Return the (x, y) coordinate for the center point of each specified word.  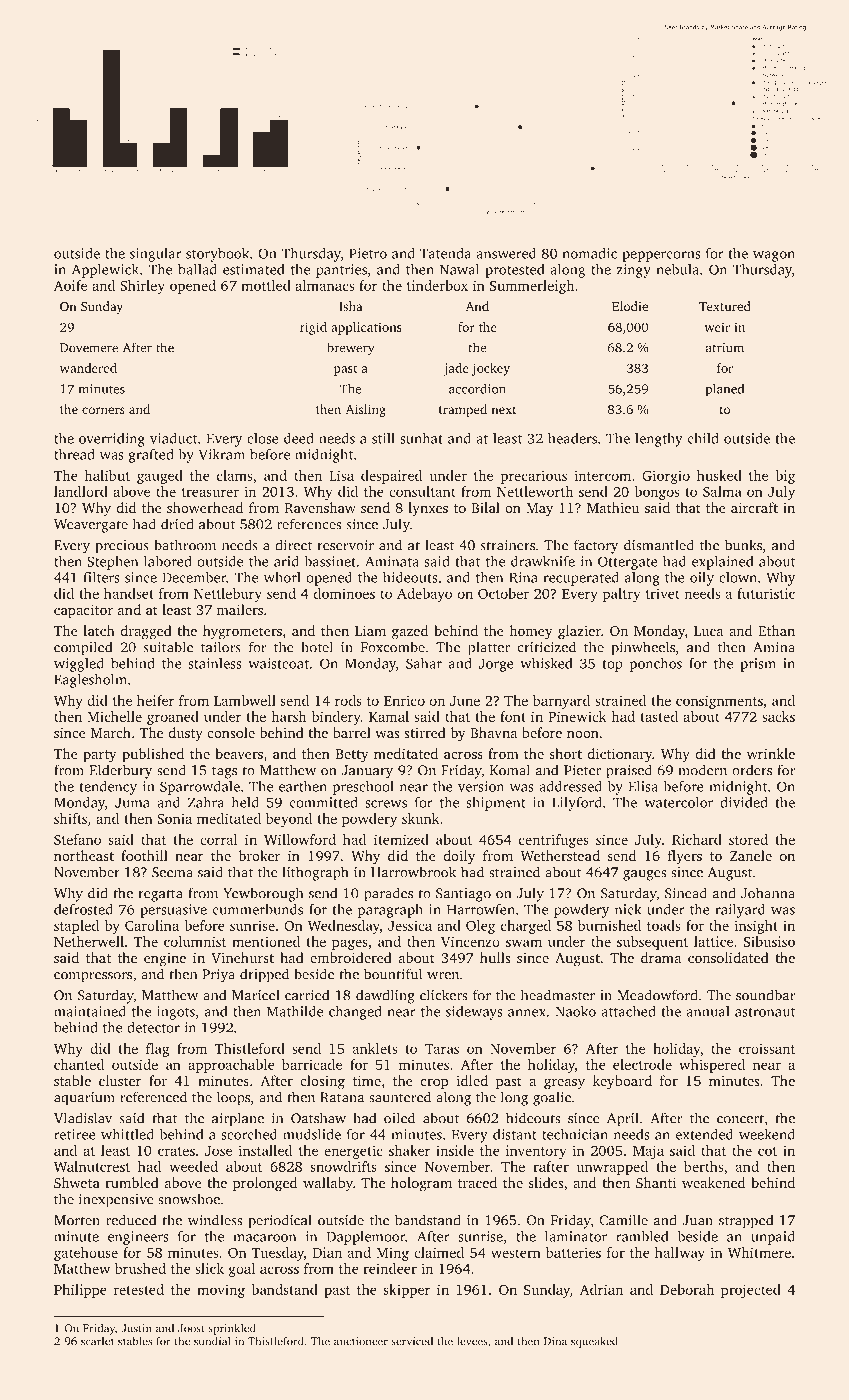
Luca (708, 631)
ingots (176, 1013)
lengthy (659, 440)
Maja (648, 1152)
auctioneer (361, 1341)
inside (455, 1150)
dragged (146, 632)
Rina (523, 577)
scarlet (97, 1341)
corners (103, 410)
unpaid (773, 1238)
